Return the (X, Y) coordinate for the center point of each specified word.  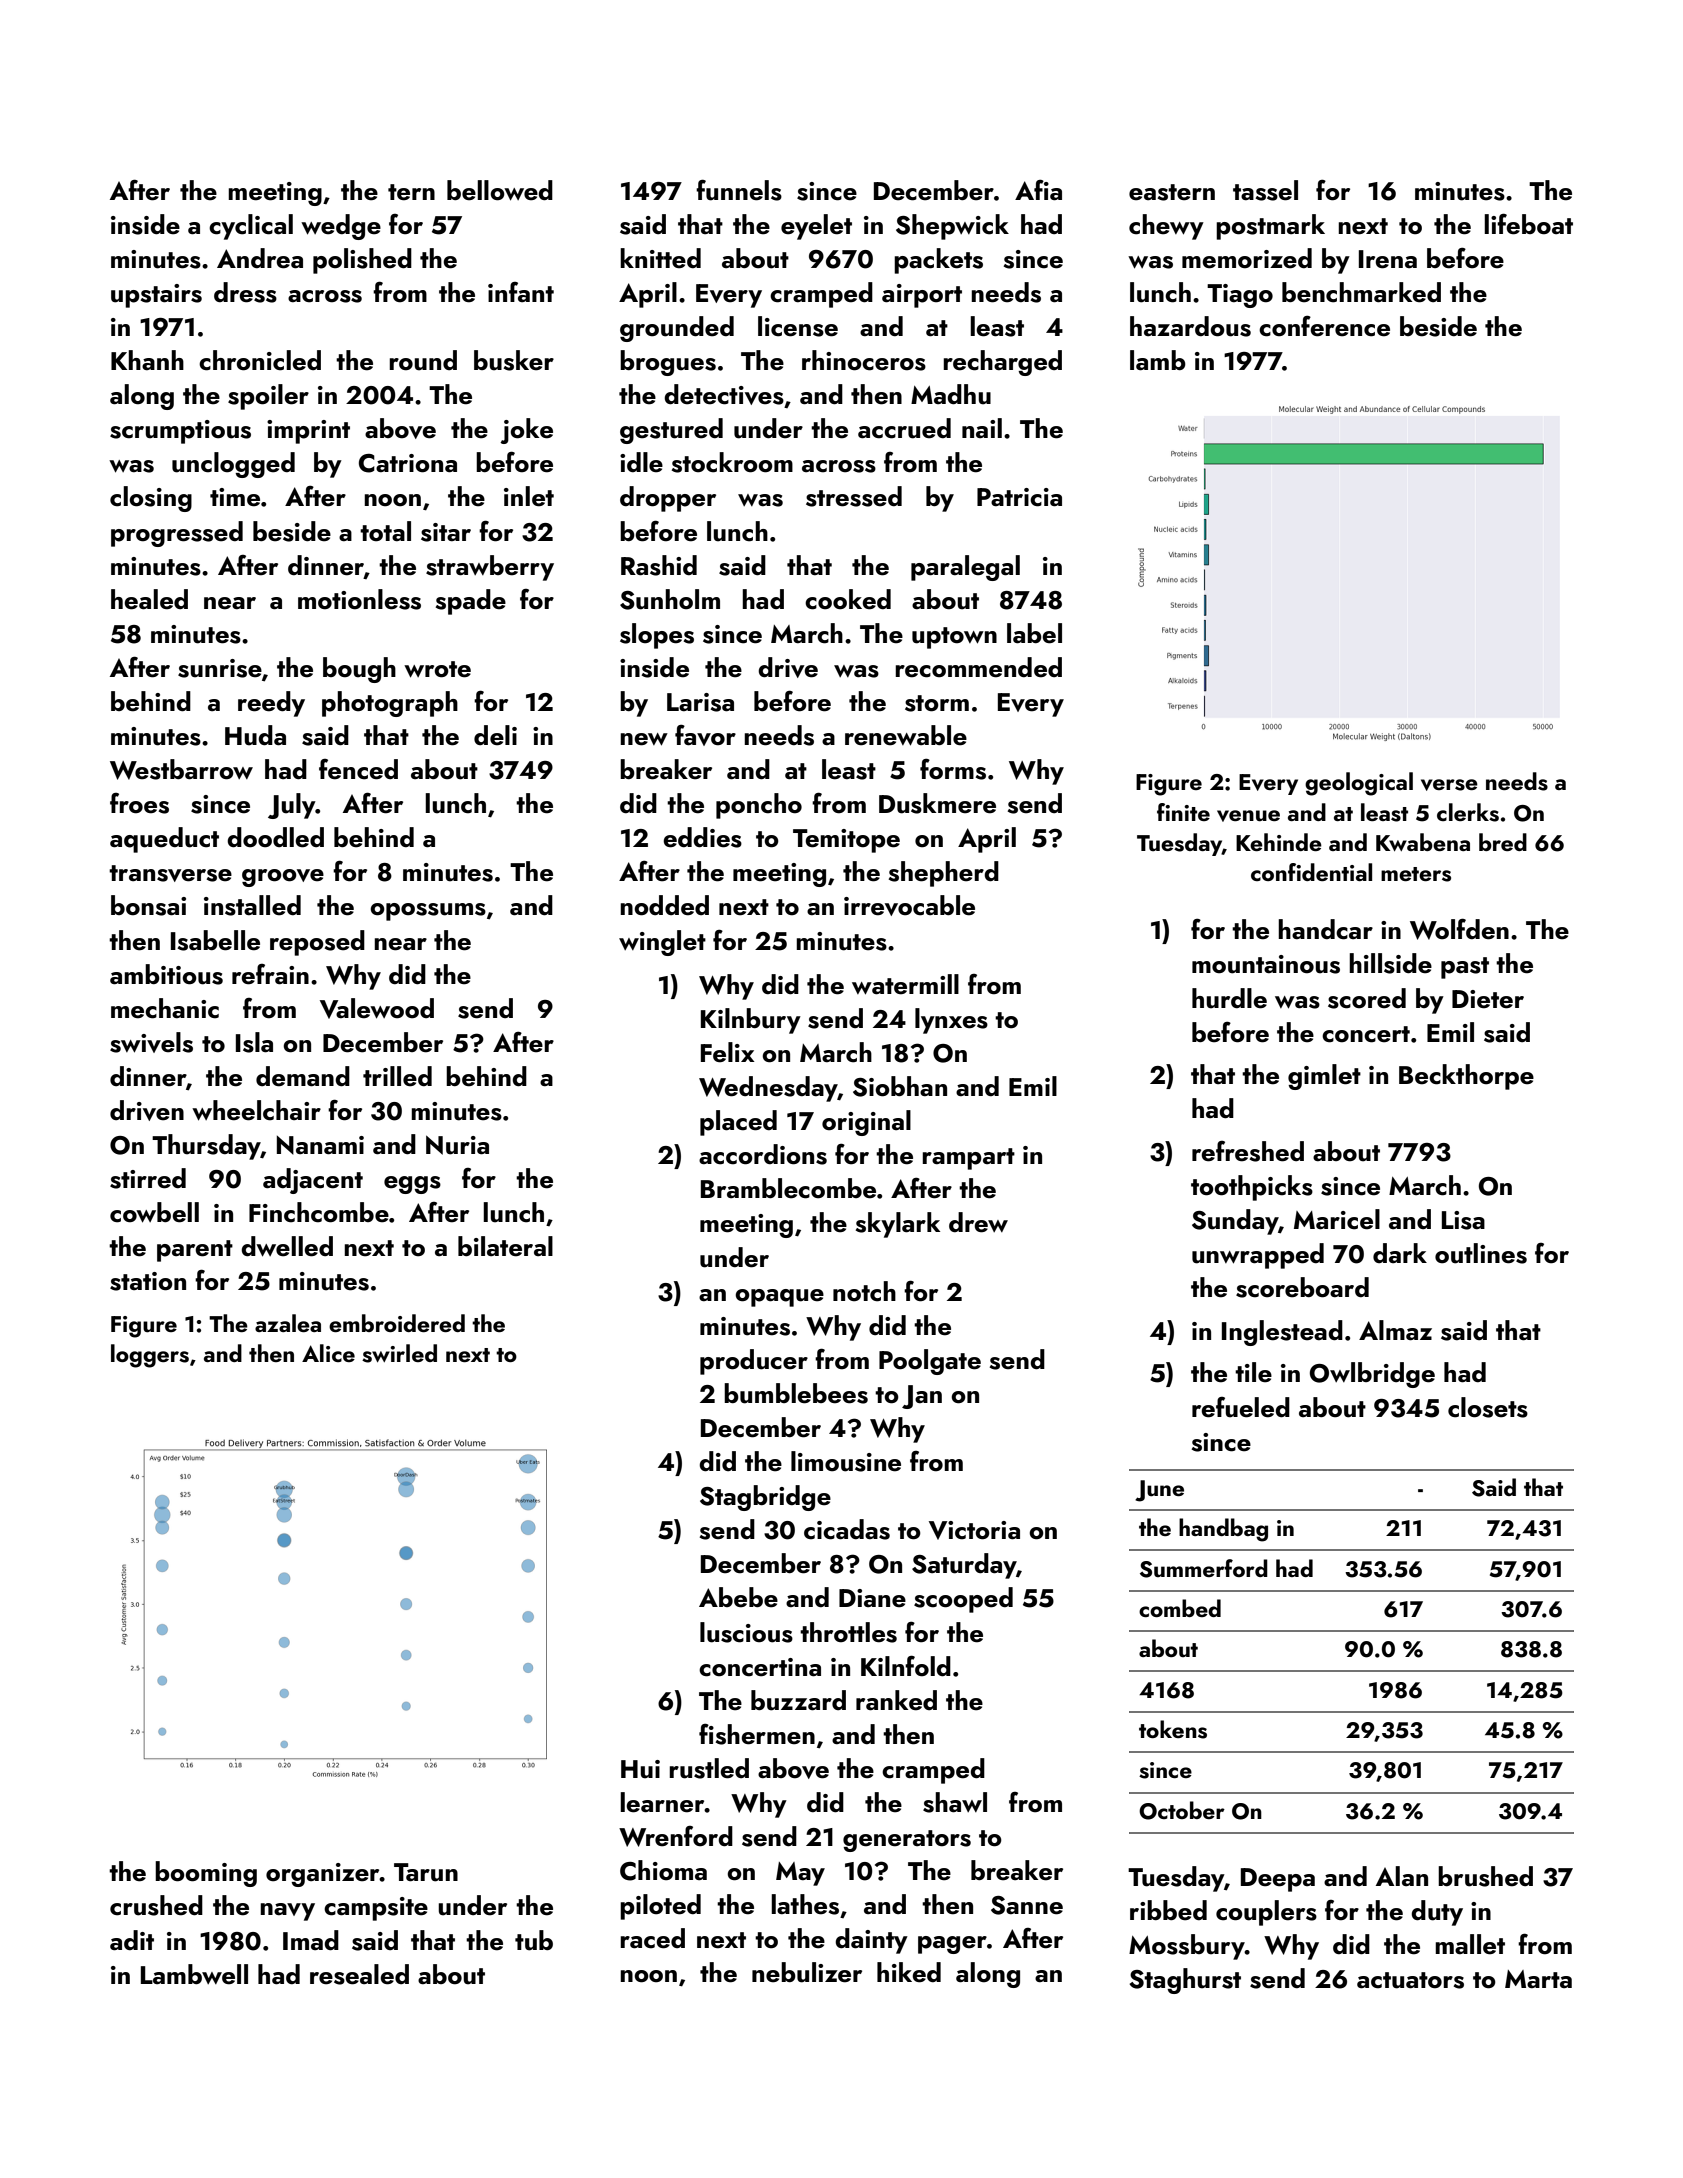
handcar (1325, 929)
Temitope (846, 841)
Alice (328, 1353)
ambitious (166, 974)
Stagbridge (765, 1498)
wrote (437, 669)
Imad (311, 1940)
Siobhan (900, 1086)
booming (206, 1874)
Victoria (974, 1530)
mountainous (1266, 964)
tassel (1265, 190)
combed (1180, 1608)
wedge (341, 227)
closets (1488, 1407)
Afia (1038, 190)
